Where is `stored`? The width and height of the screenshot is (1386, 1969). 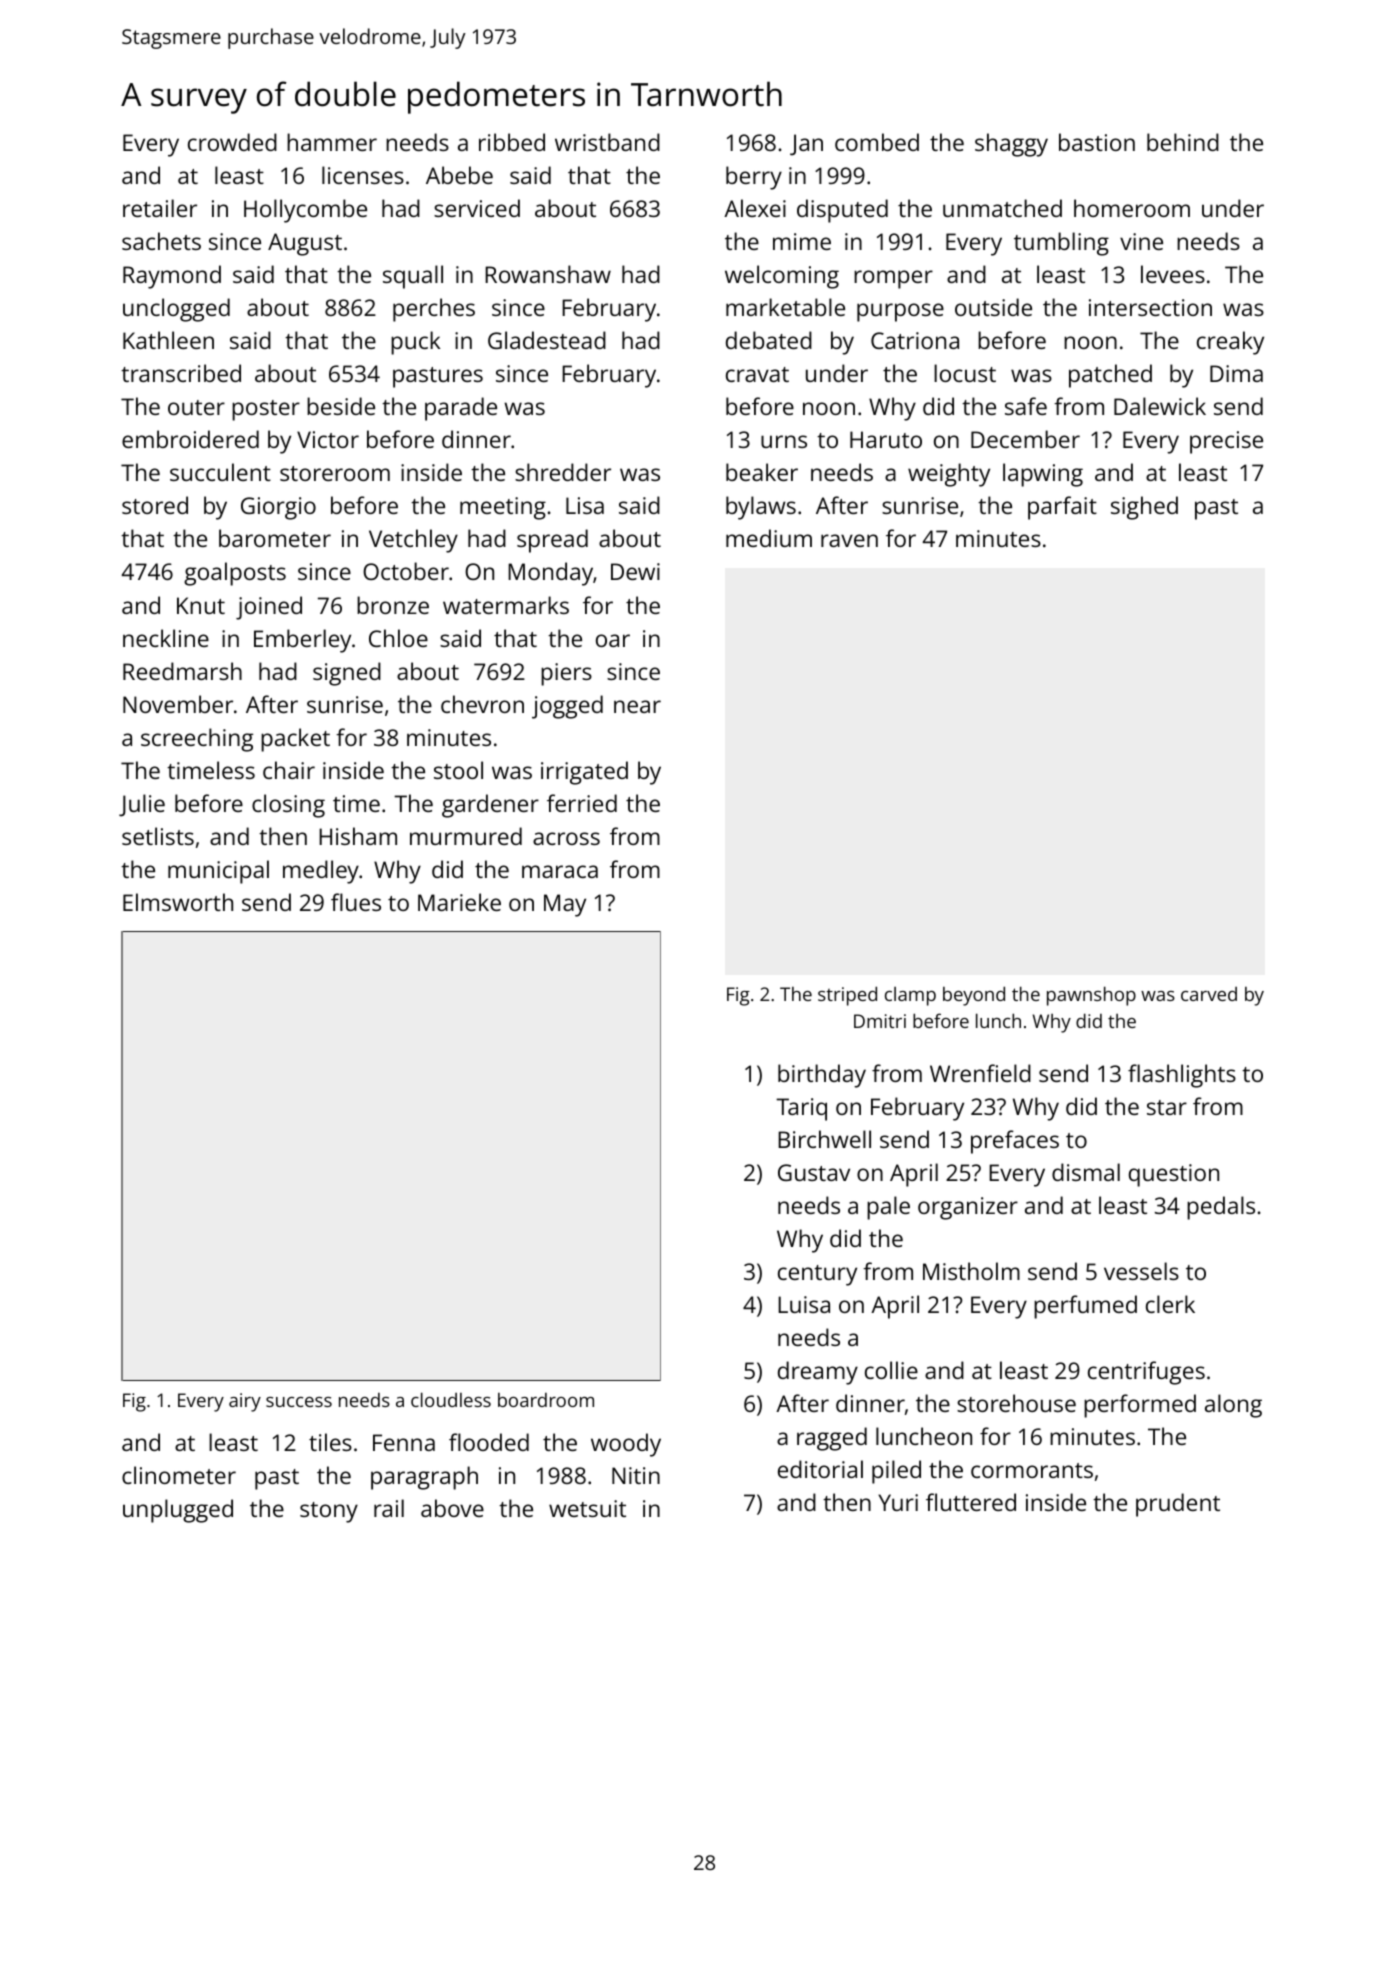 stored is located at coordinates (155, 505).
